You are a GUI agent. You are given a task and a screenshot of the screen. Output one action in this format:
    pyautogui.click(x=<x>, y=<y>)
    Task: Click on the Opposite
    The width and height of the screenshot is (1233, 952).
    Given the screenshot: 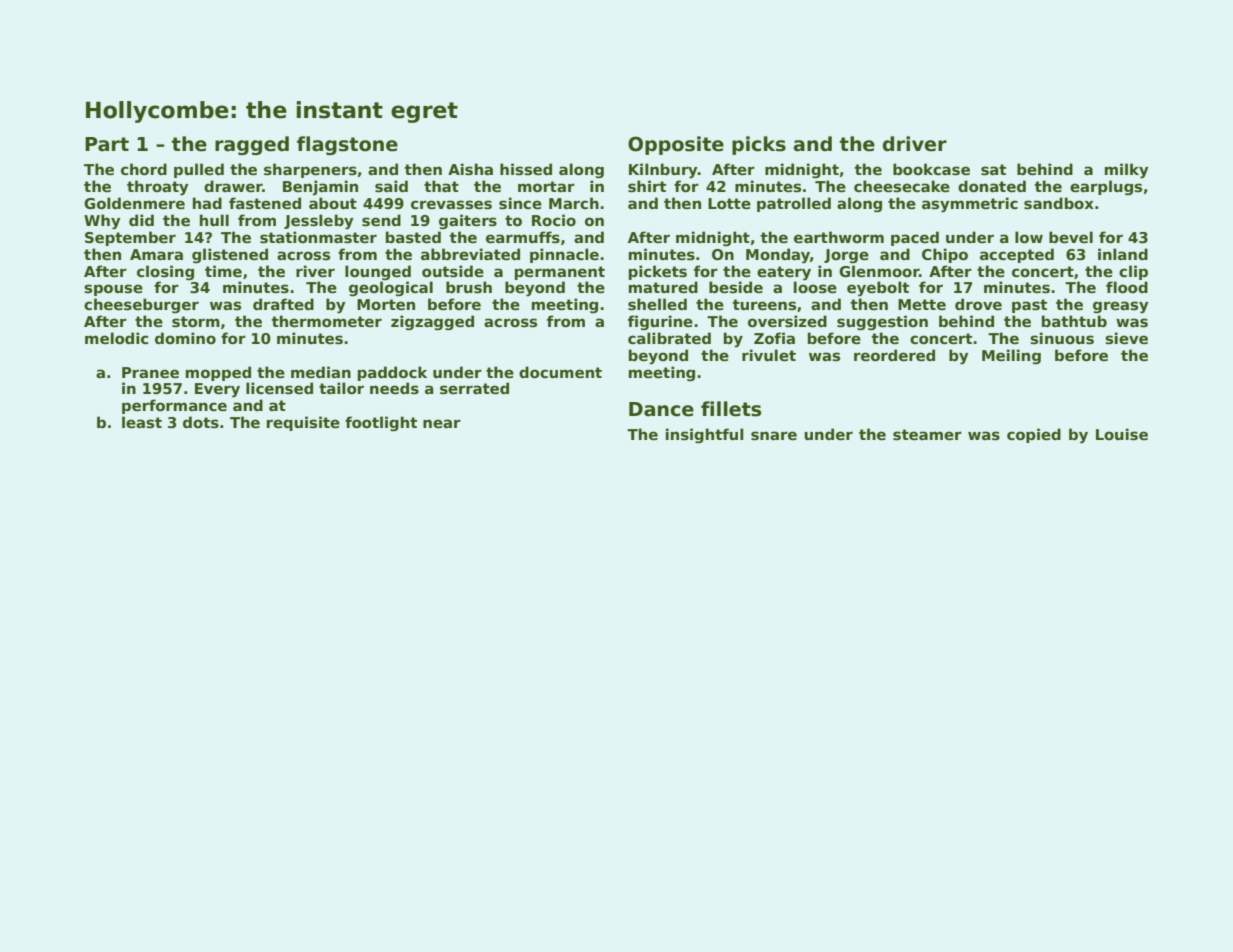 What is the action you would take?
    pyautogui.click(x=676, y=145)
